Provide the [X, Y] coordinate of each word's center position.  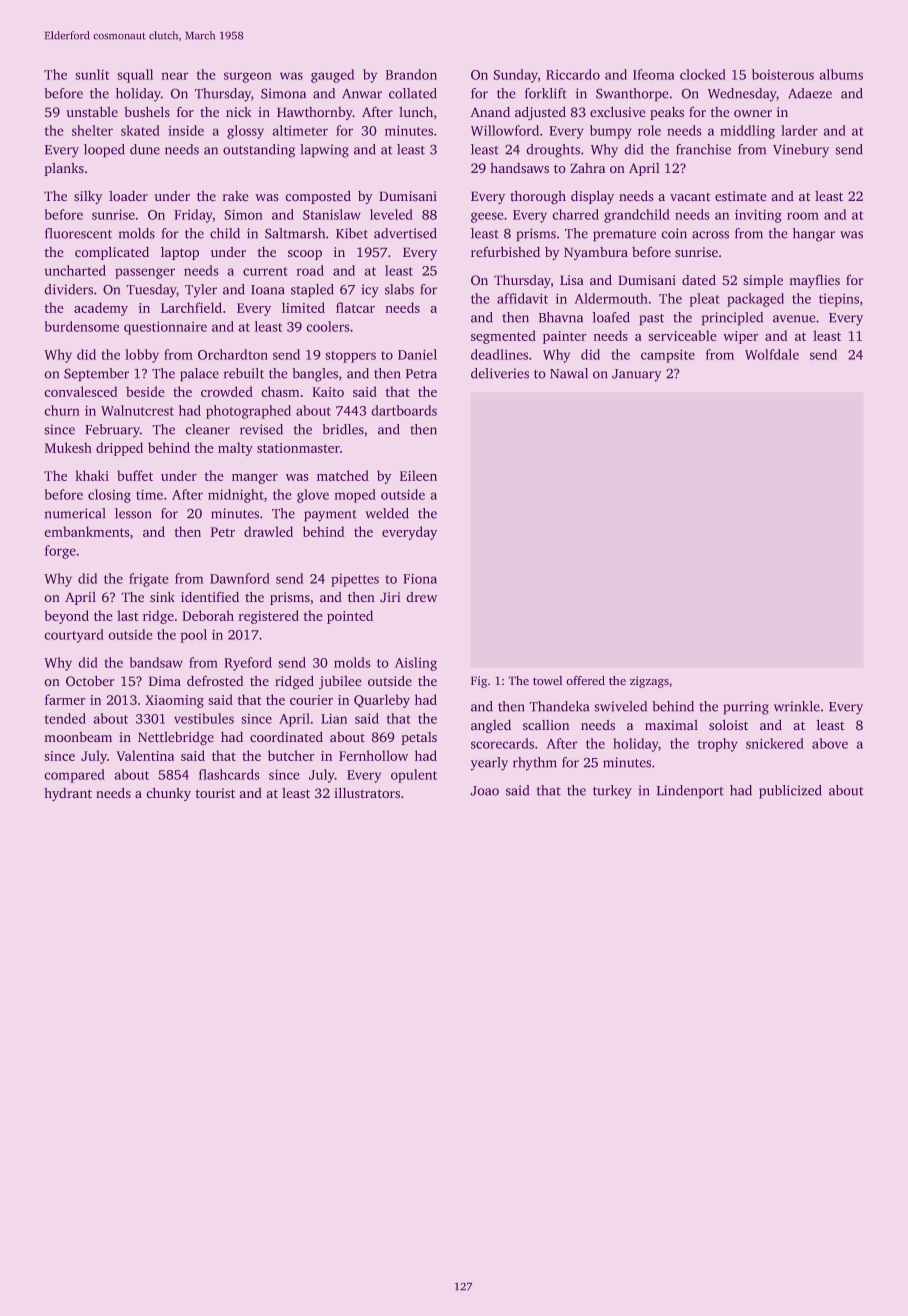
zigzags [649, 682]
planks [64, 169]
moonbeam [78, 737]
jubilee [340, 682]
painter [565, 337]
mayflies [814, 281]
